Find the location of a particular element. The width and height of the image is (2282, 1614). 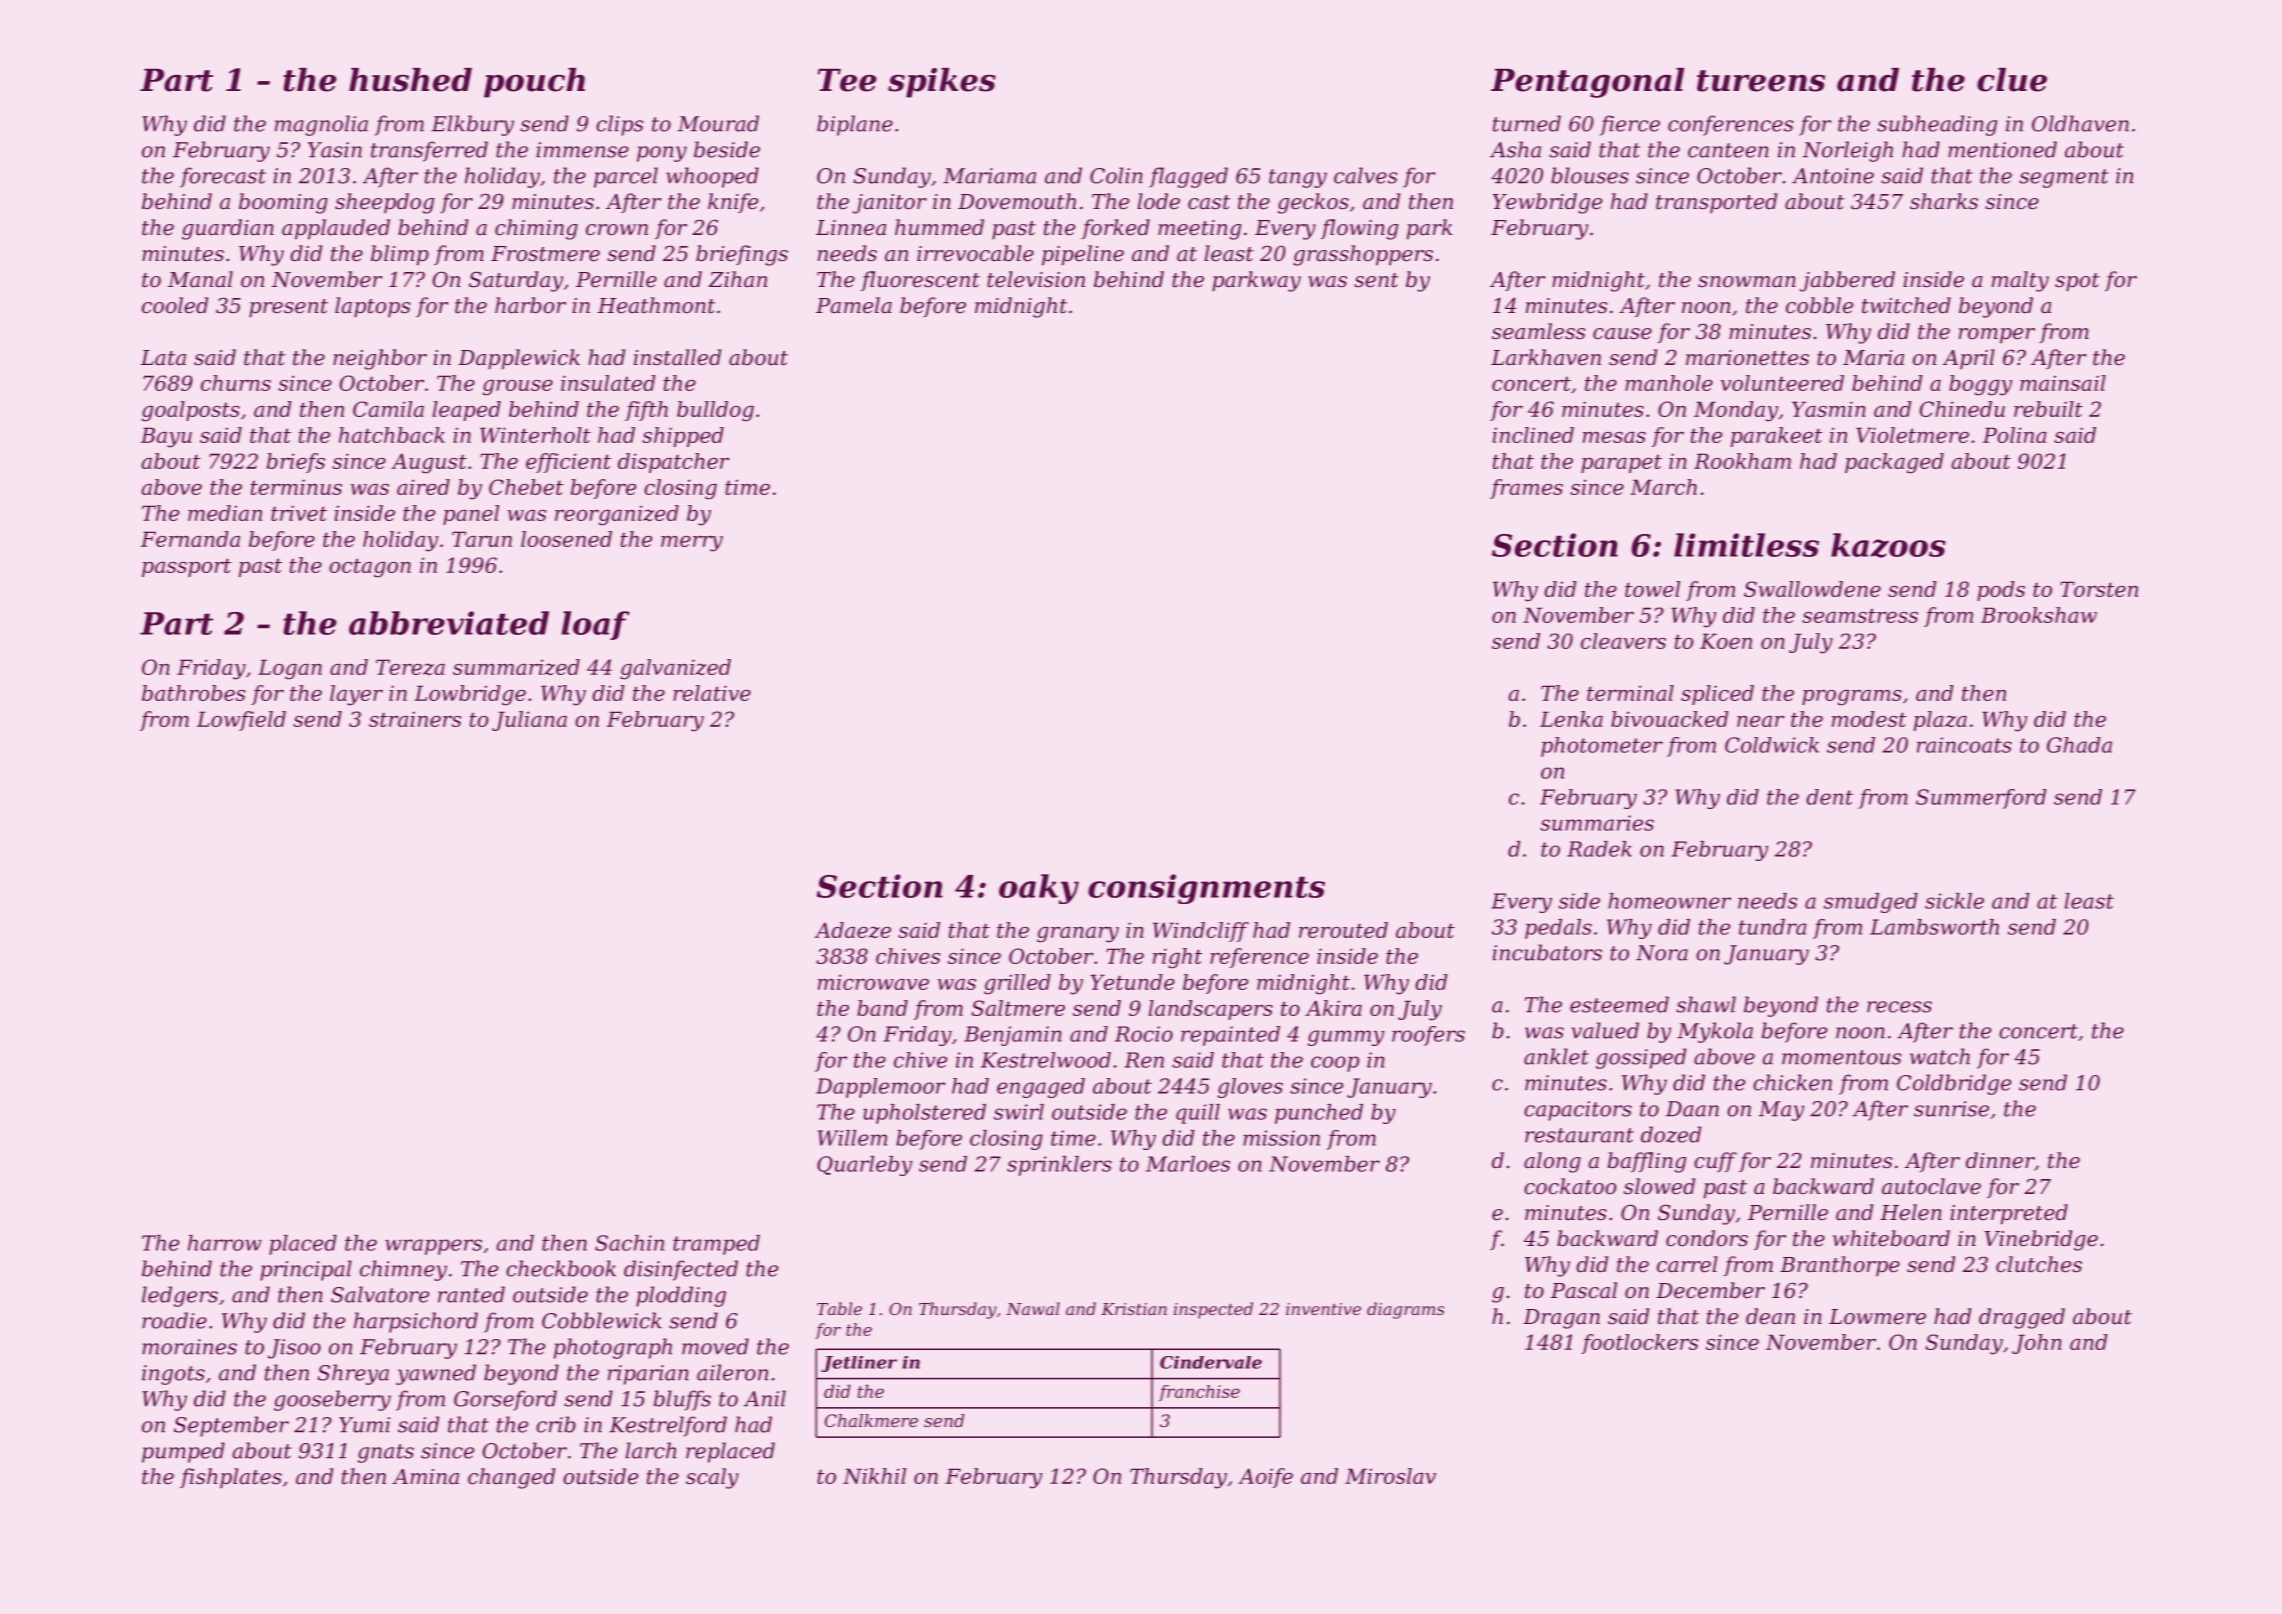

summaries is located at coordinates (1597, 823).
